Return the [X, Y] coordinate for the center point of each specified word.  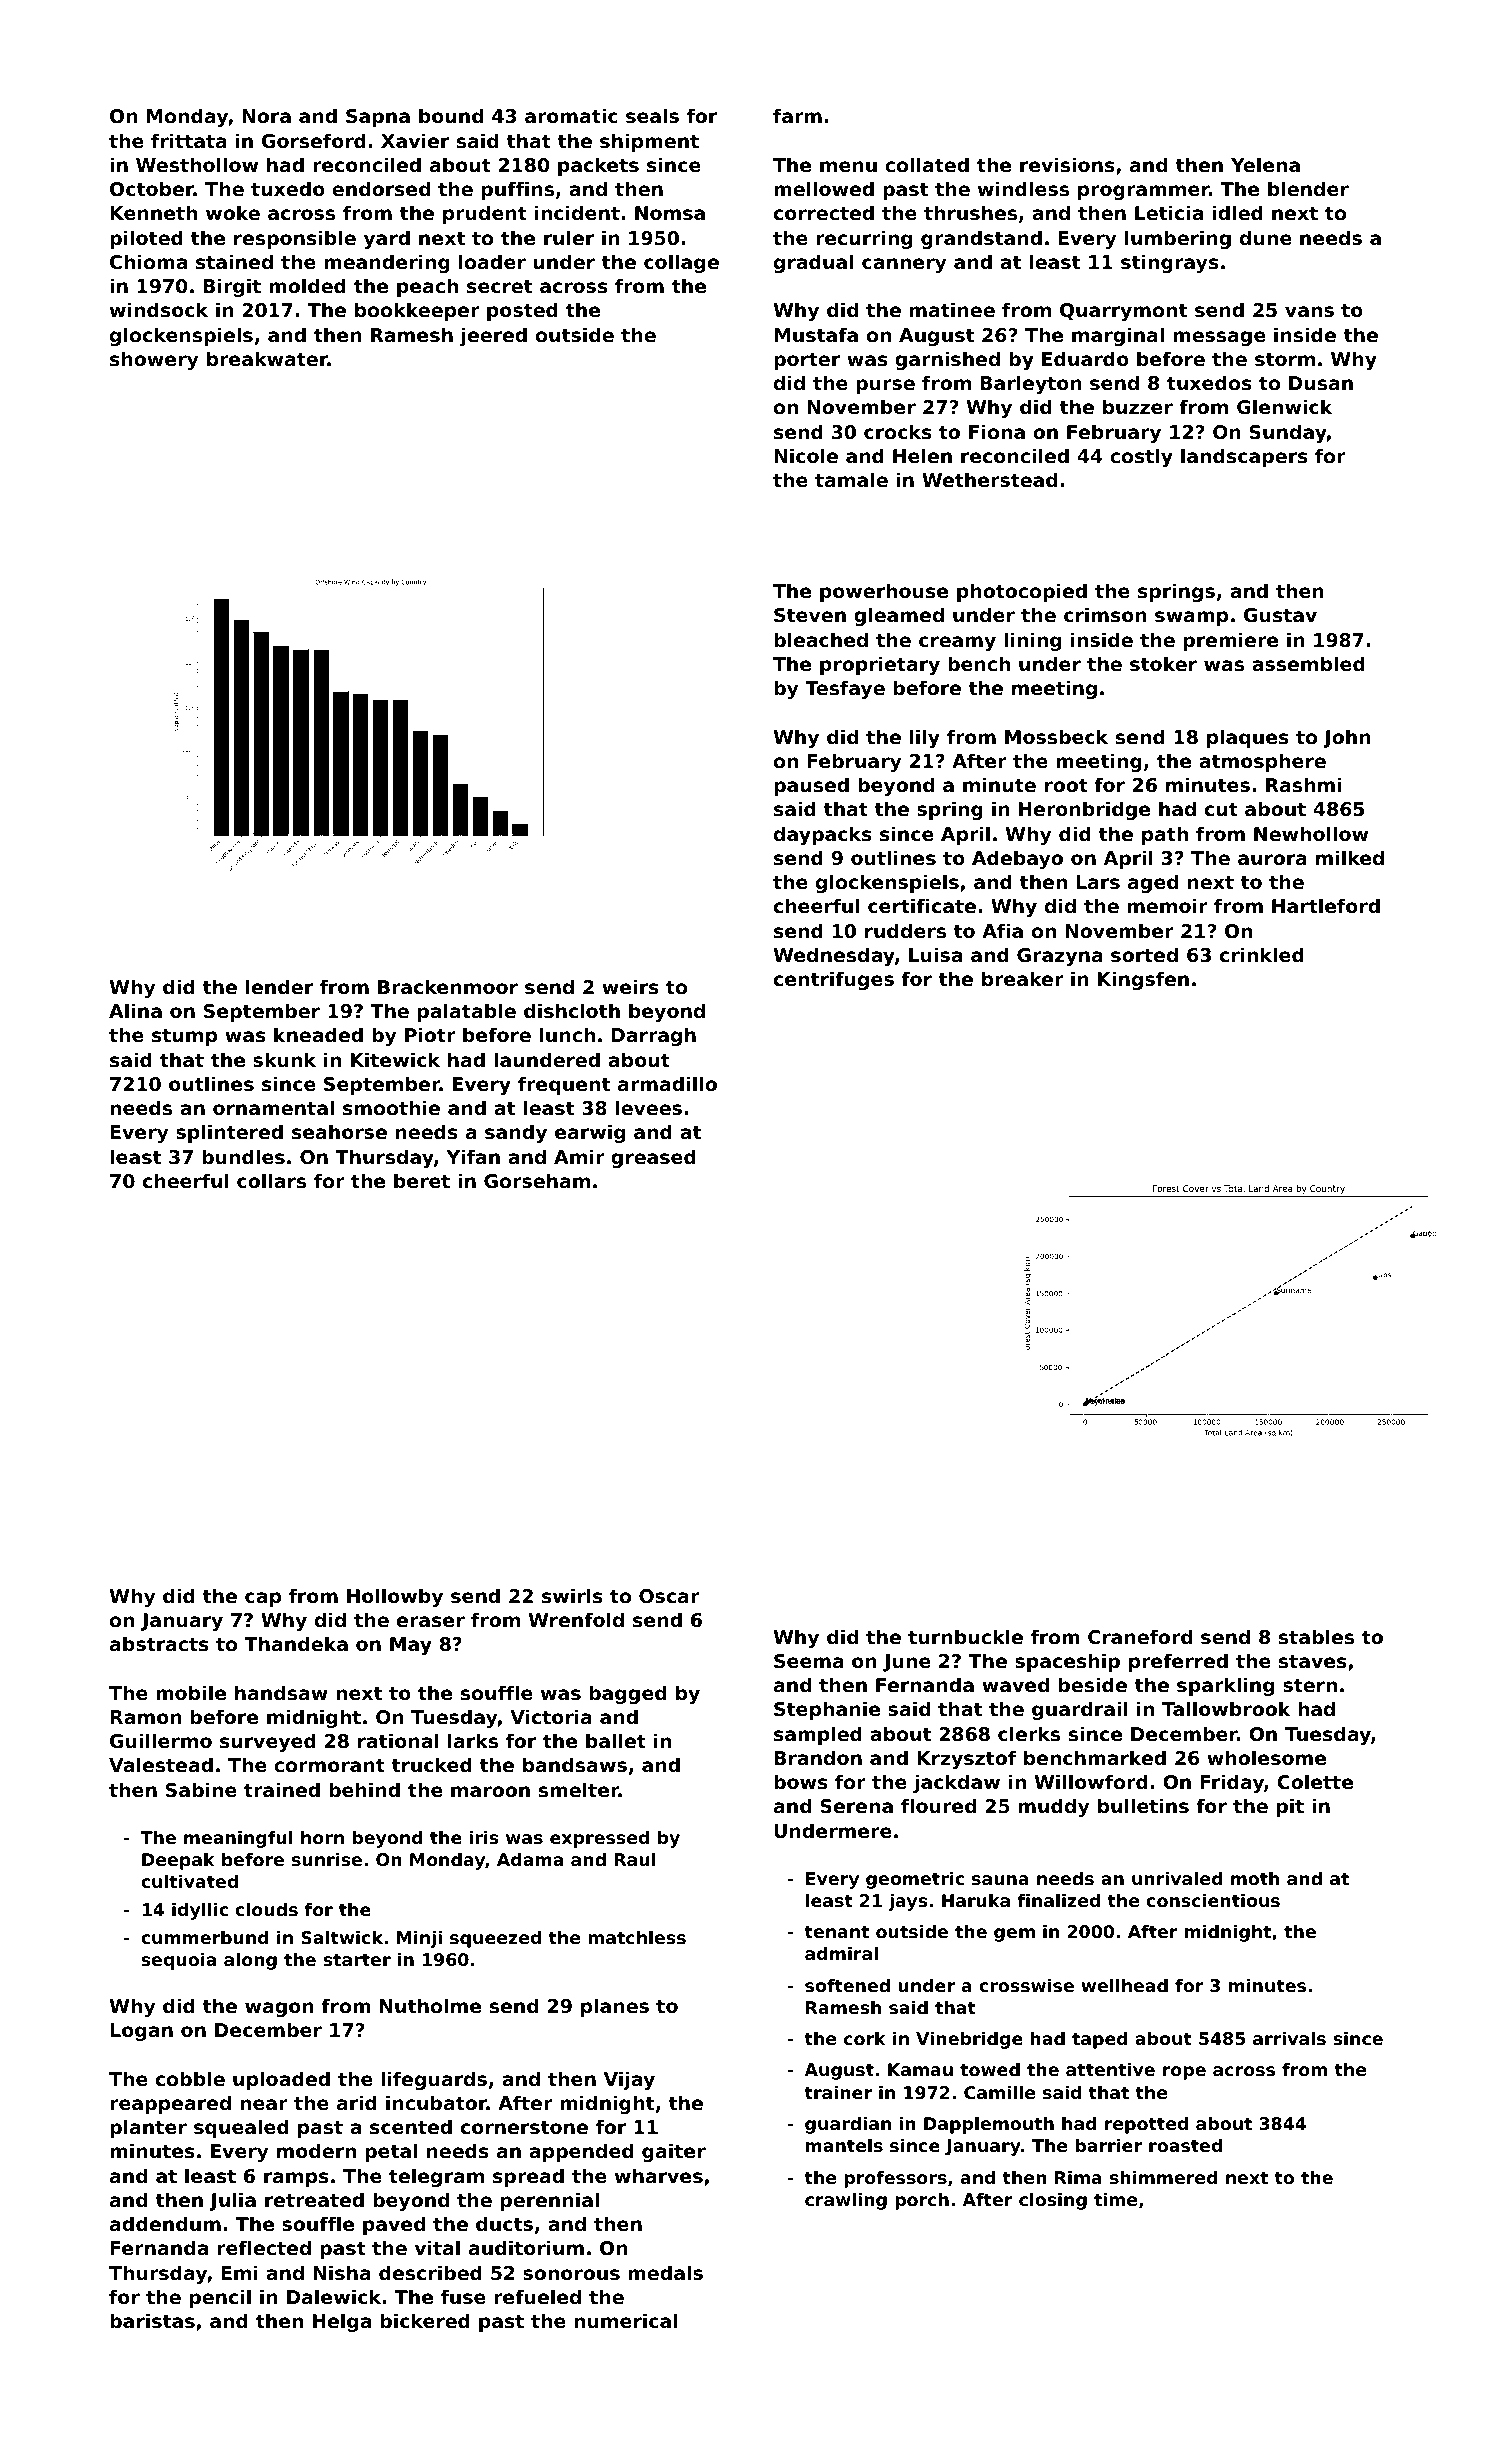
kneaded [318, 1034]
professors [895, 2179]
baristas [152, 2320]
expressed [599, 1839]
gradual [813, 263]
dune [1266, 237]
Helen [922, 455]
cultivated [189, 1881]
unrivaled [1177, 1878]
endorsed [381, 189]
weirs [630, 987]
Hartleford [1326, 905]
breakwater [267, 358]
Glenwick [1285, 406]
